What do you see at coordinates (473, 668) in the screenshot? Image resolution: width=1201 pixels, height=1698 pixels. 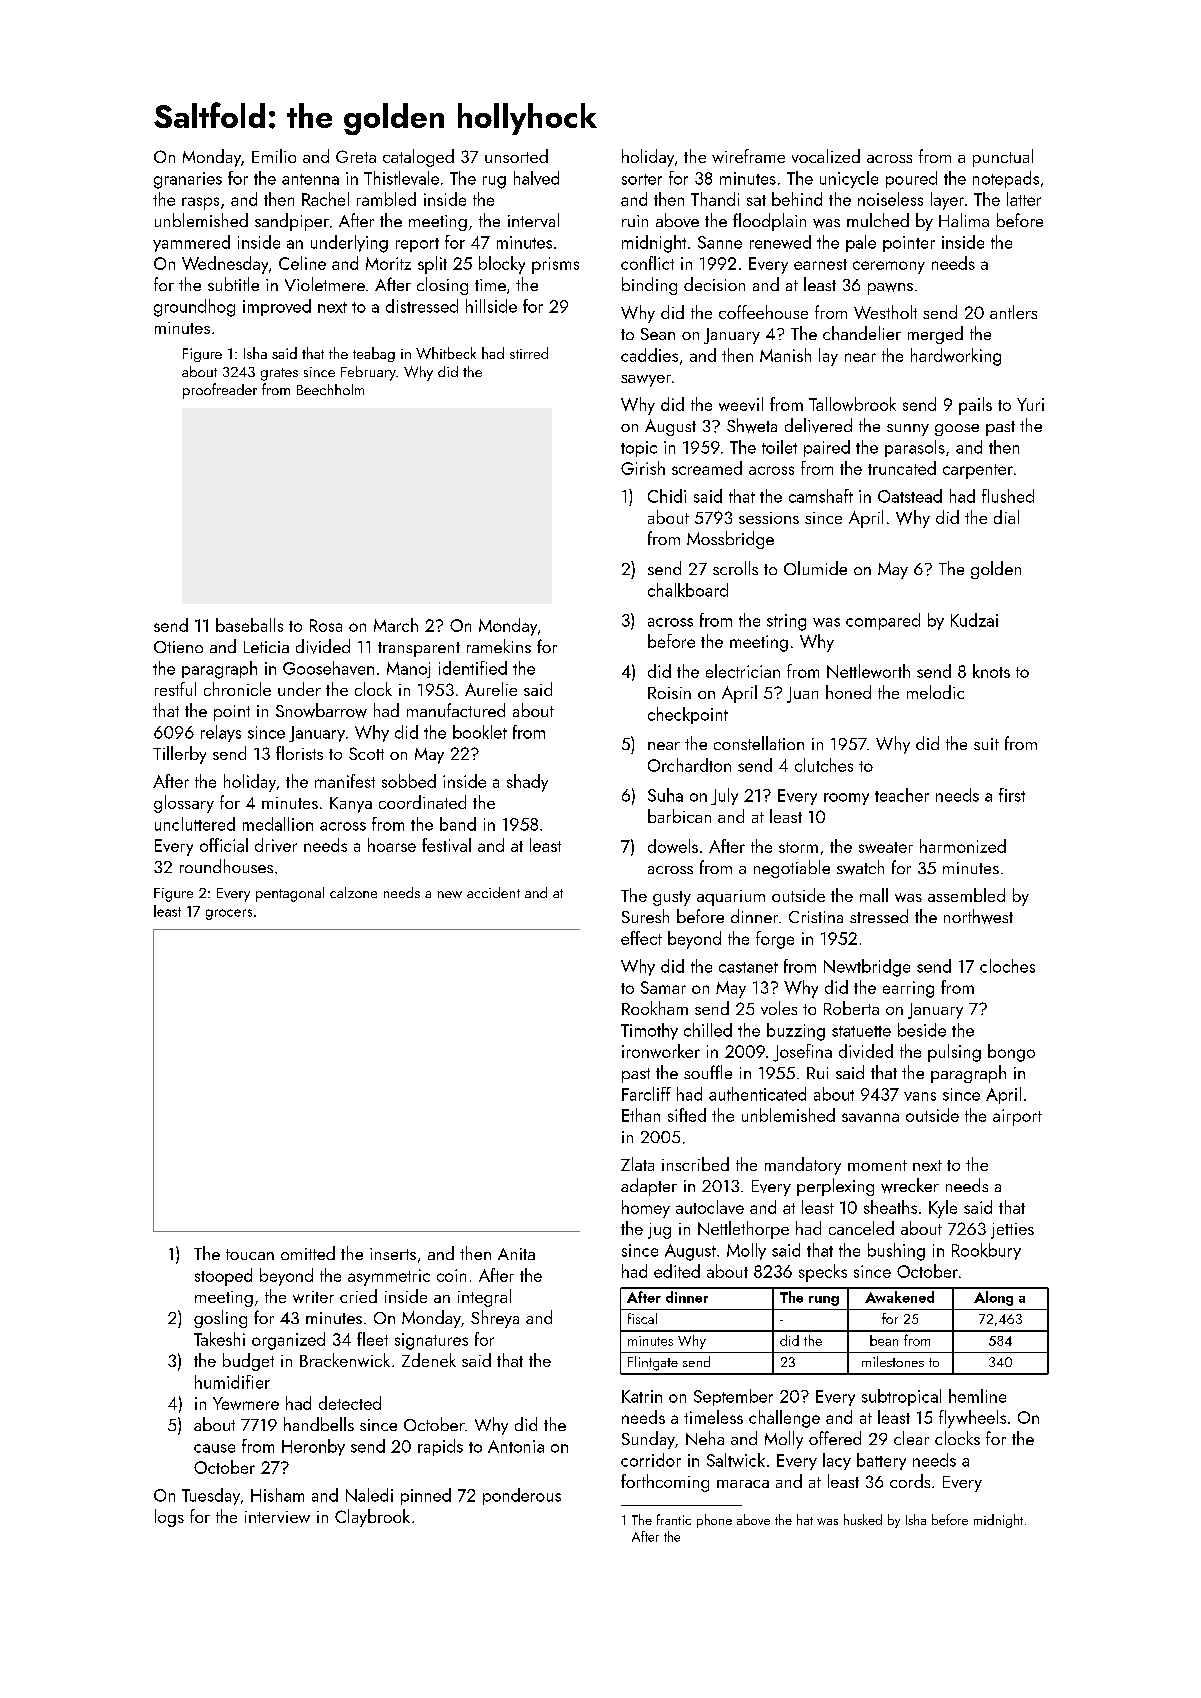 I see `identified` at bounding box center [473, 668].
